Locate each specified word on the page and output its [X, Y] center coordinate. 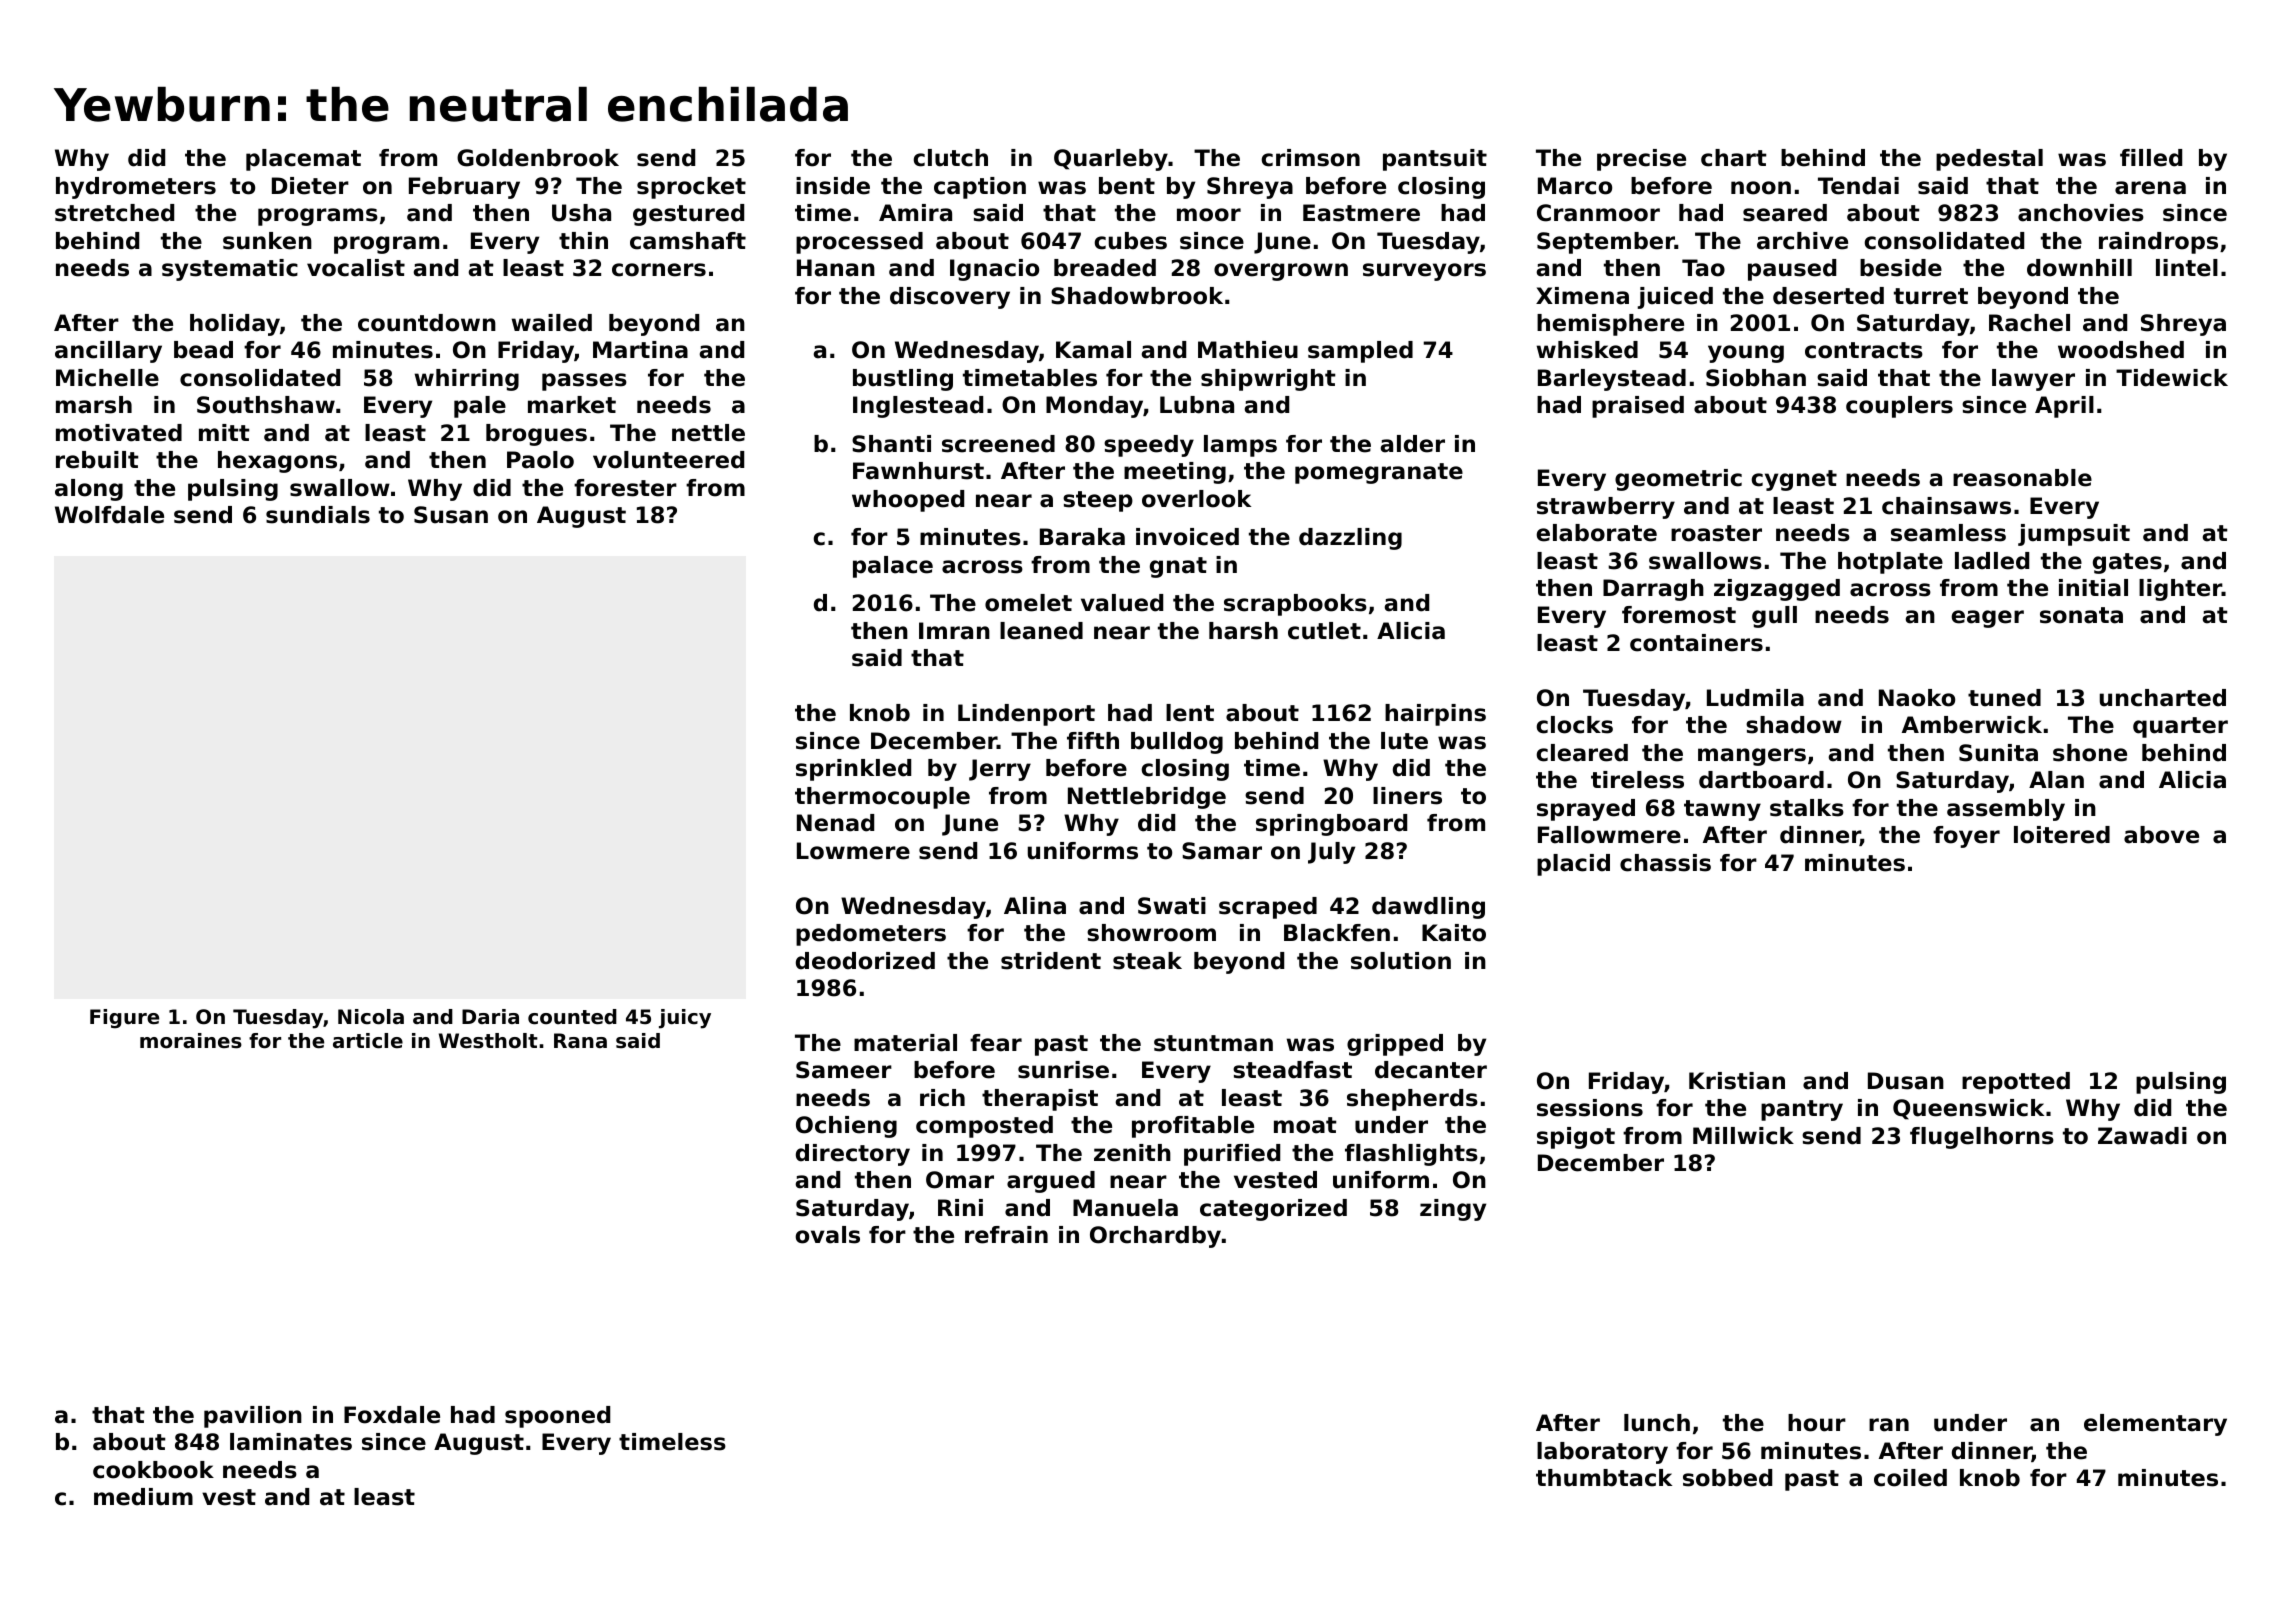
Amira [915, 213]
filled [2151, 158]
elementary [2155, 1425]
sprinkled [853, 770]
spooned [557, 1417]
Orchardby [1155, 1237]
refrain [1006, 1235]
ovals [827, 1235]
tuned [2004, 698]
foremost [1679, 615]
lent [1190, 713]
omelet [1028, 603]
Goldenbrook [538, 158]
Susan [451, 515]
